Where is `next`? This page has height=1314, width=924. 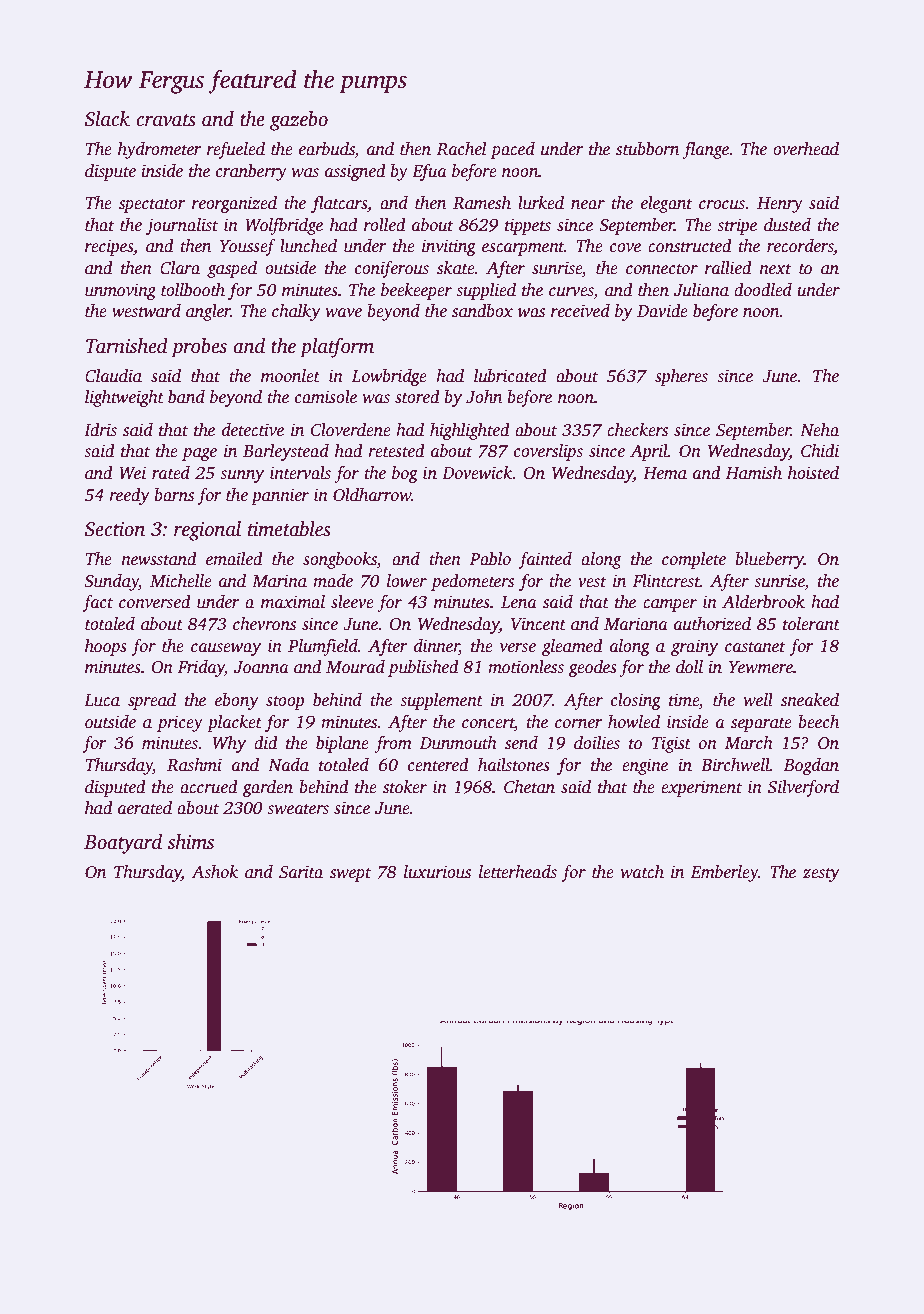
next is located at coordinates (775, 269).
